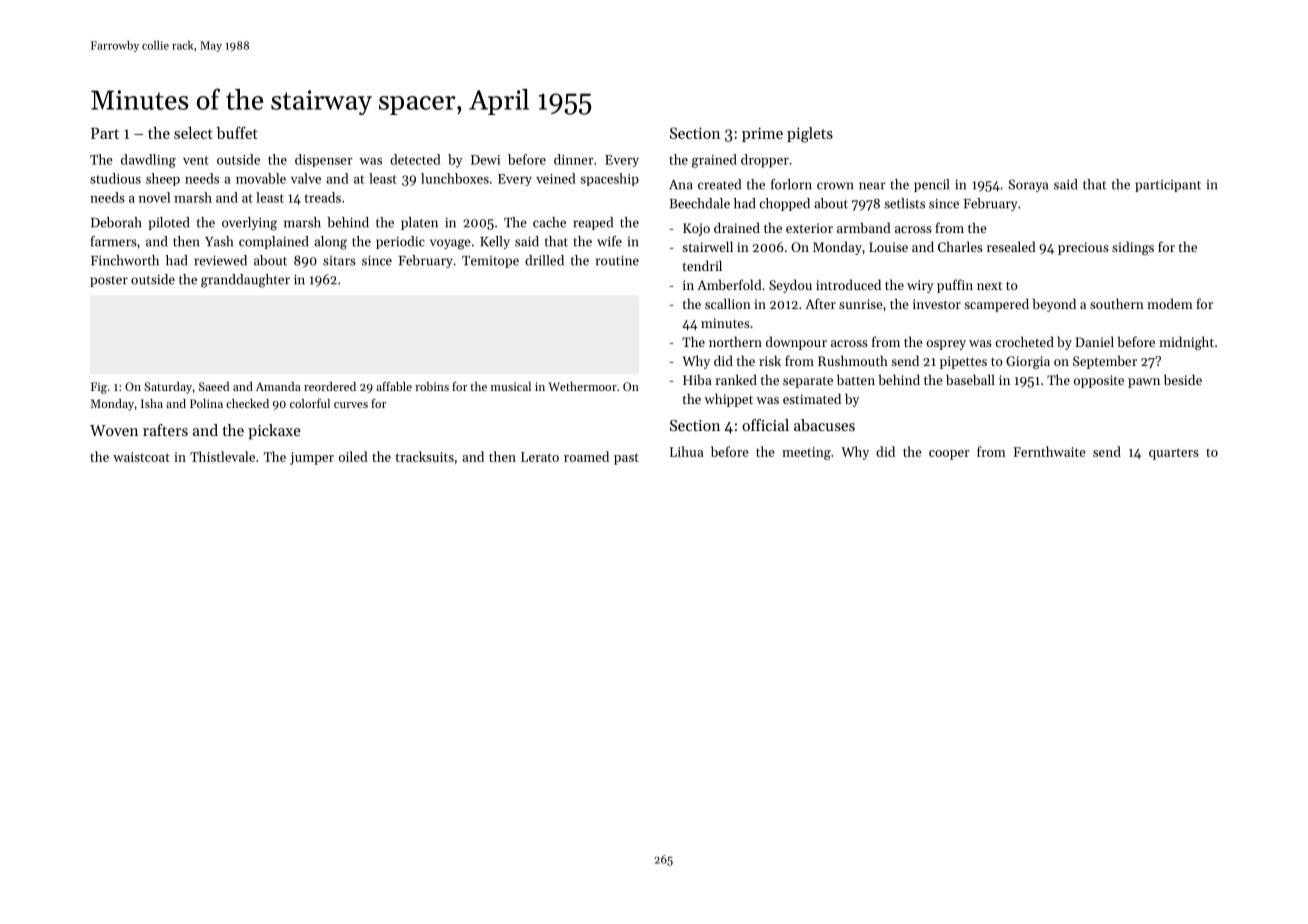 This screenshot has height=924, width=1308. Describe the element at coordinates (99, 388) in the screenshot. I see `Fig` at that location.
